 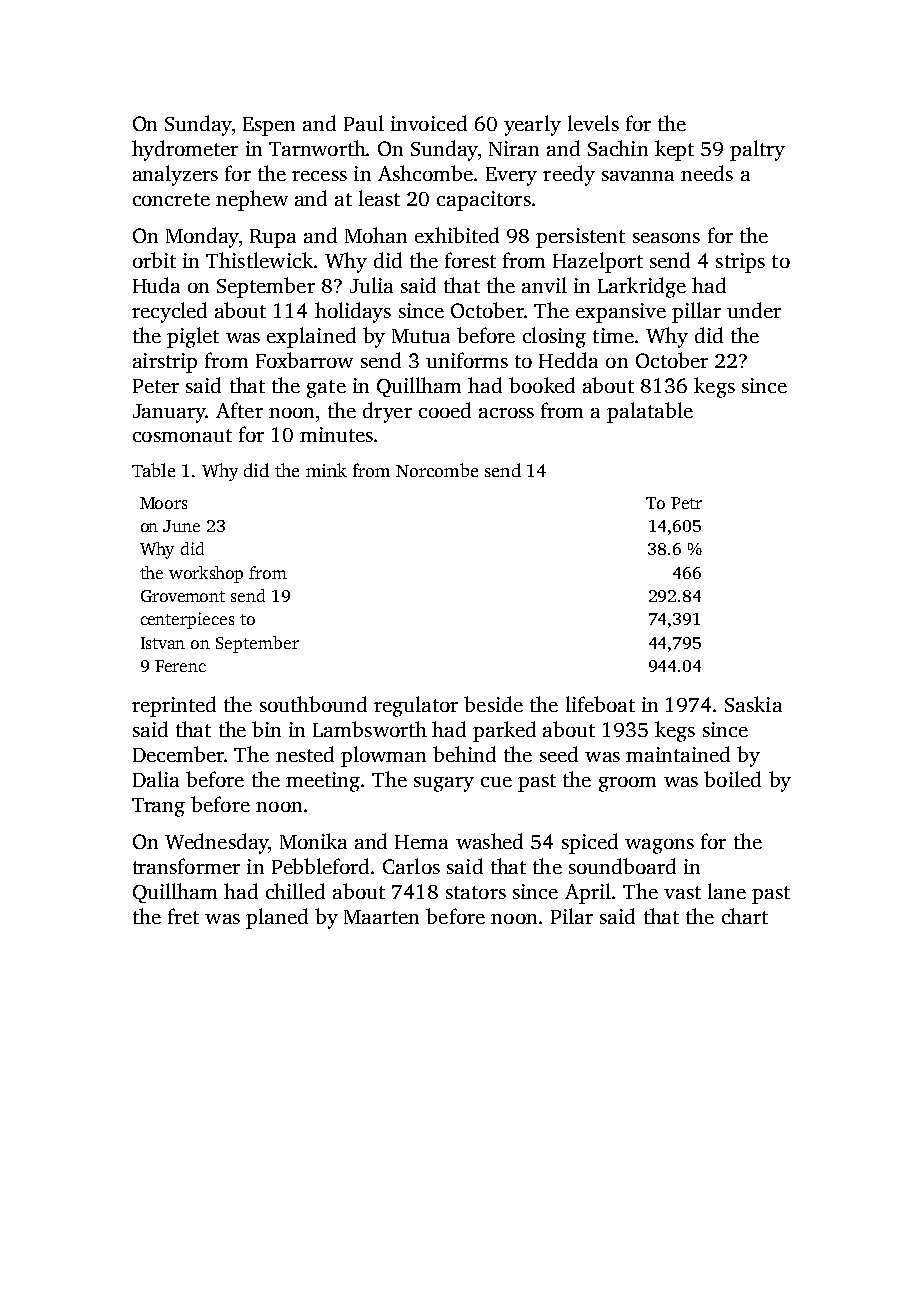 I want to click on reprinted, so click(x=174, y=706).
